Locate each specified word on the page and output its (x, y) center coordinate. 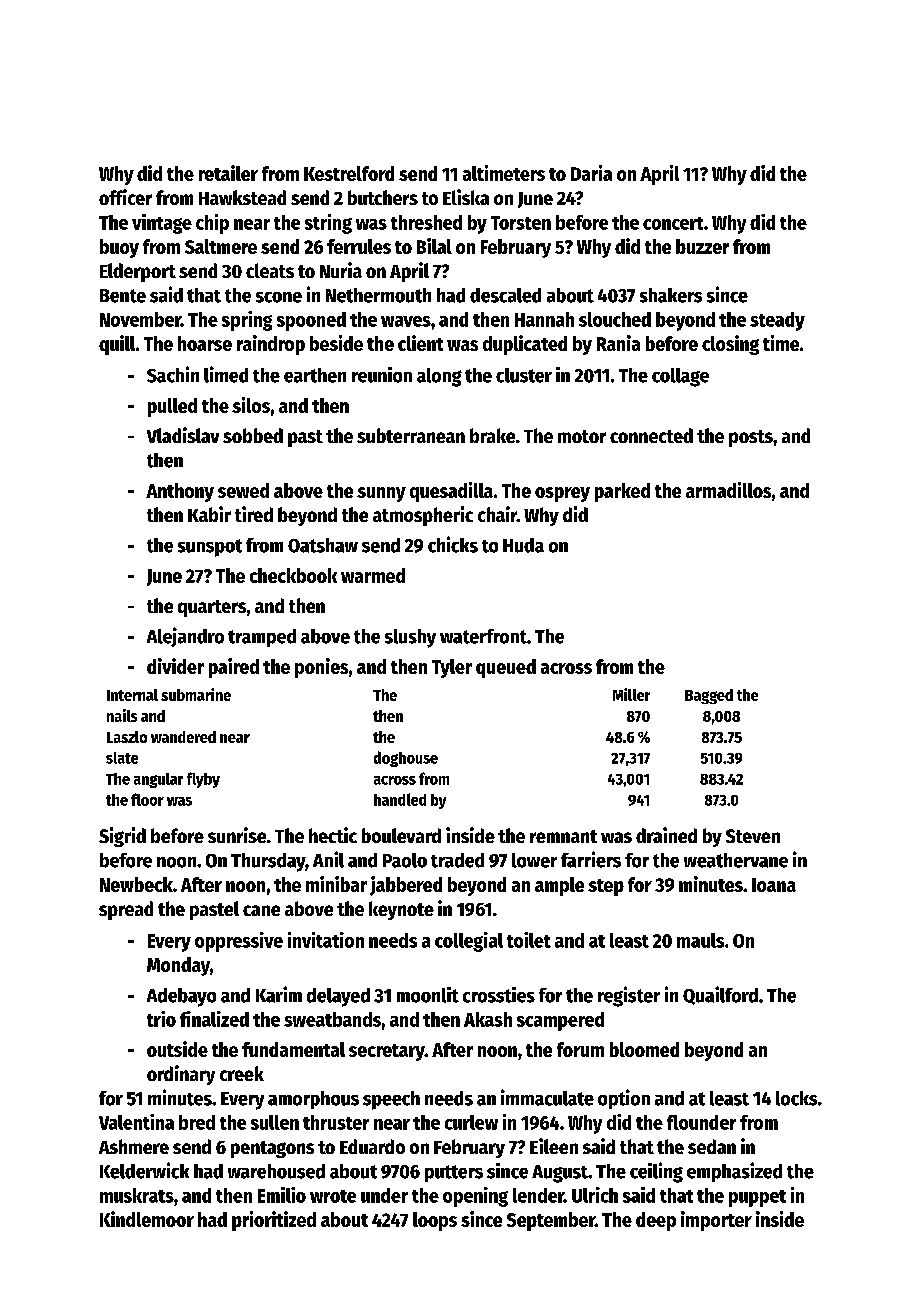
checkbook (293, 575)
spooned (311, 321)
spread (126, 910)
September (551, 1221)
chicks (453, 544)
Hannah (544, 319)
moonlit (428, 995)
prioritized (274, 1221)
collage (680, 377)
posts (751, 438)
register (629, 996)
